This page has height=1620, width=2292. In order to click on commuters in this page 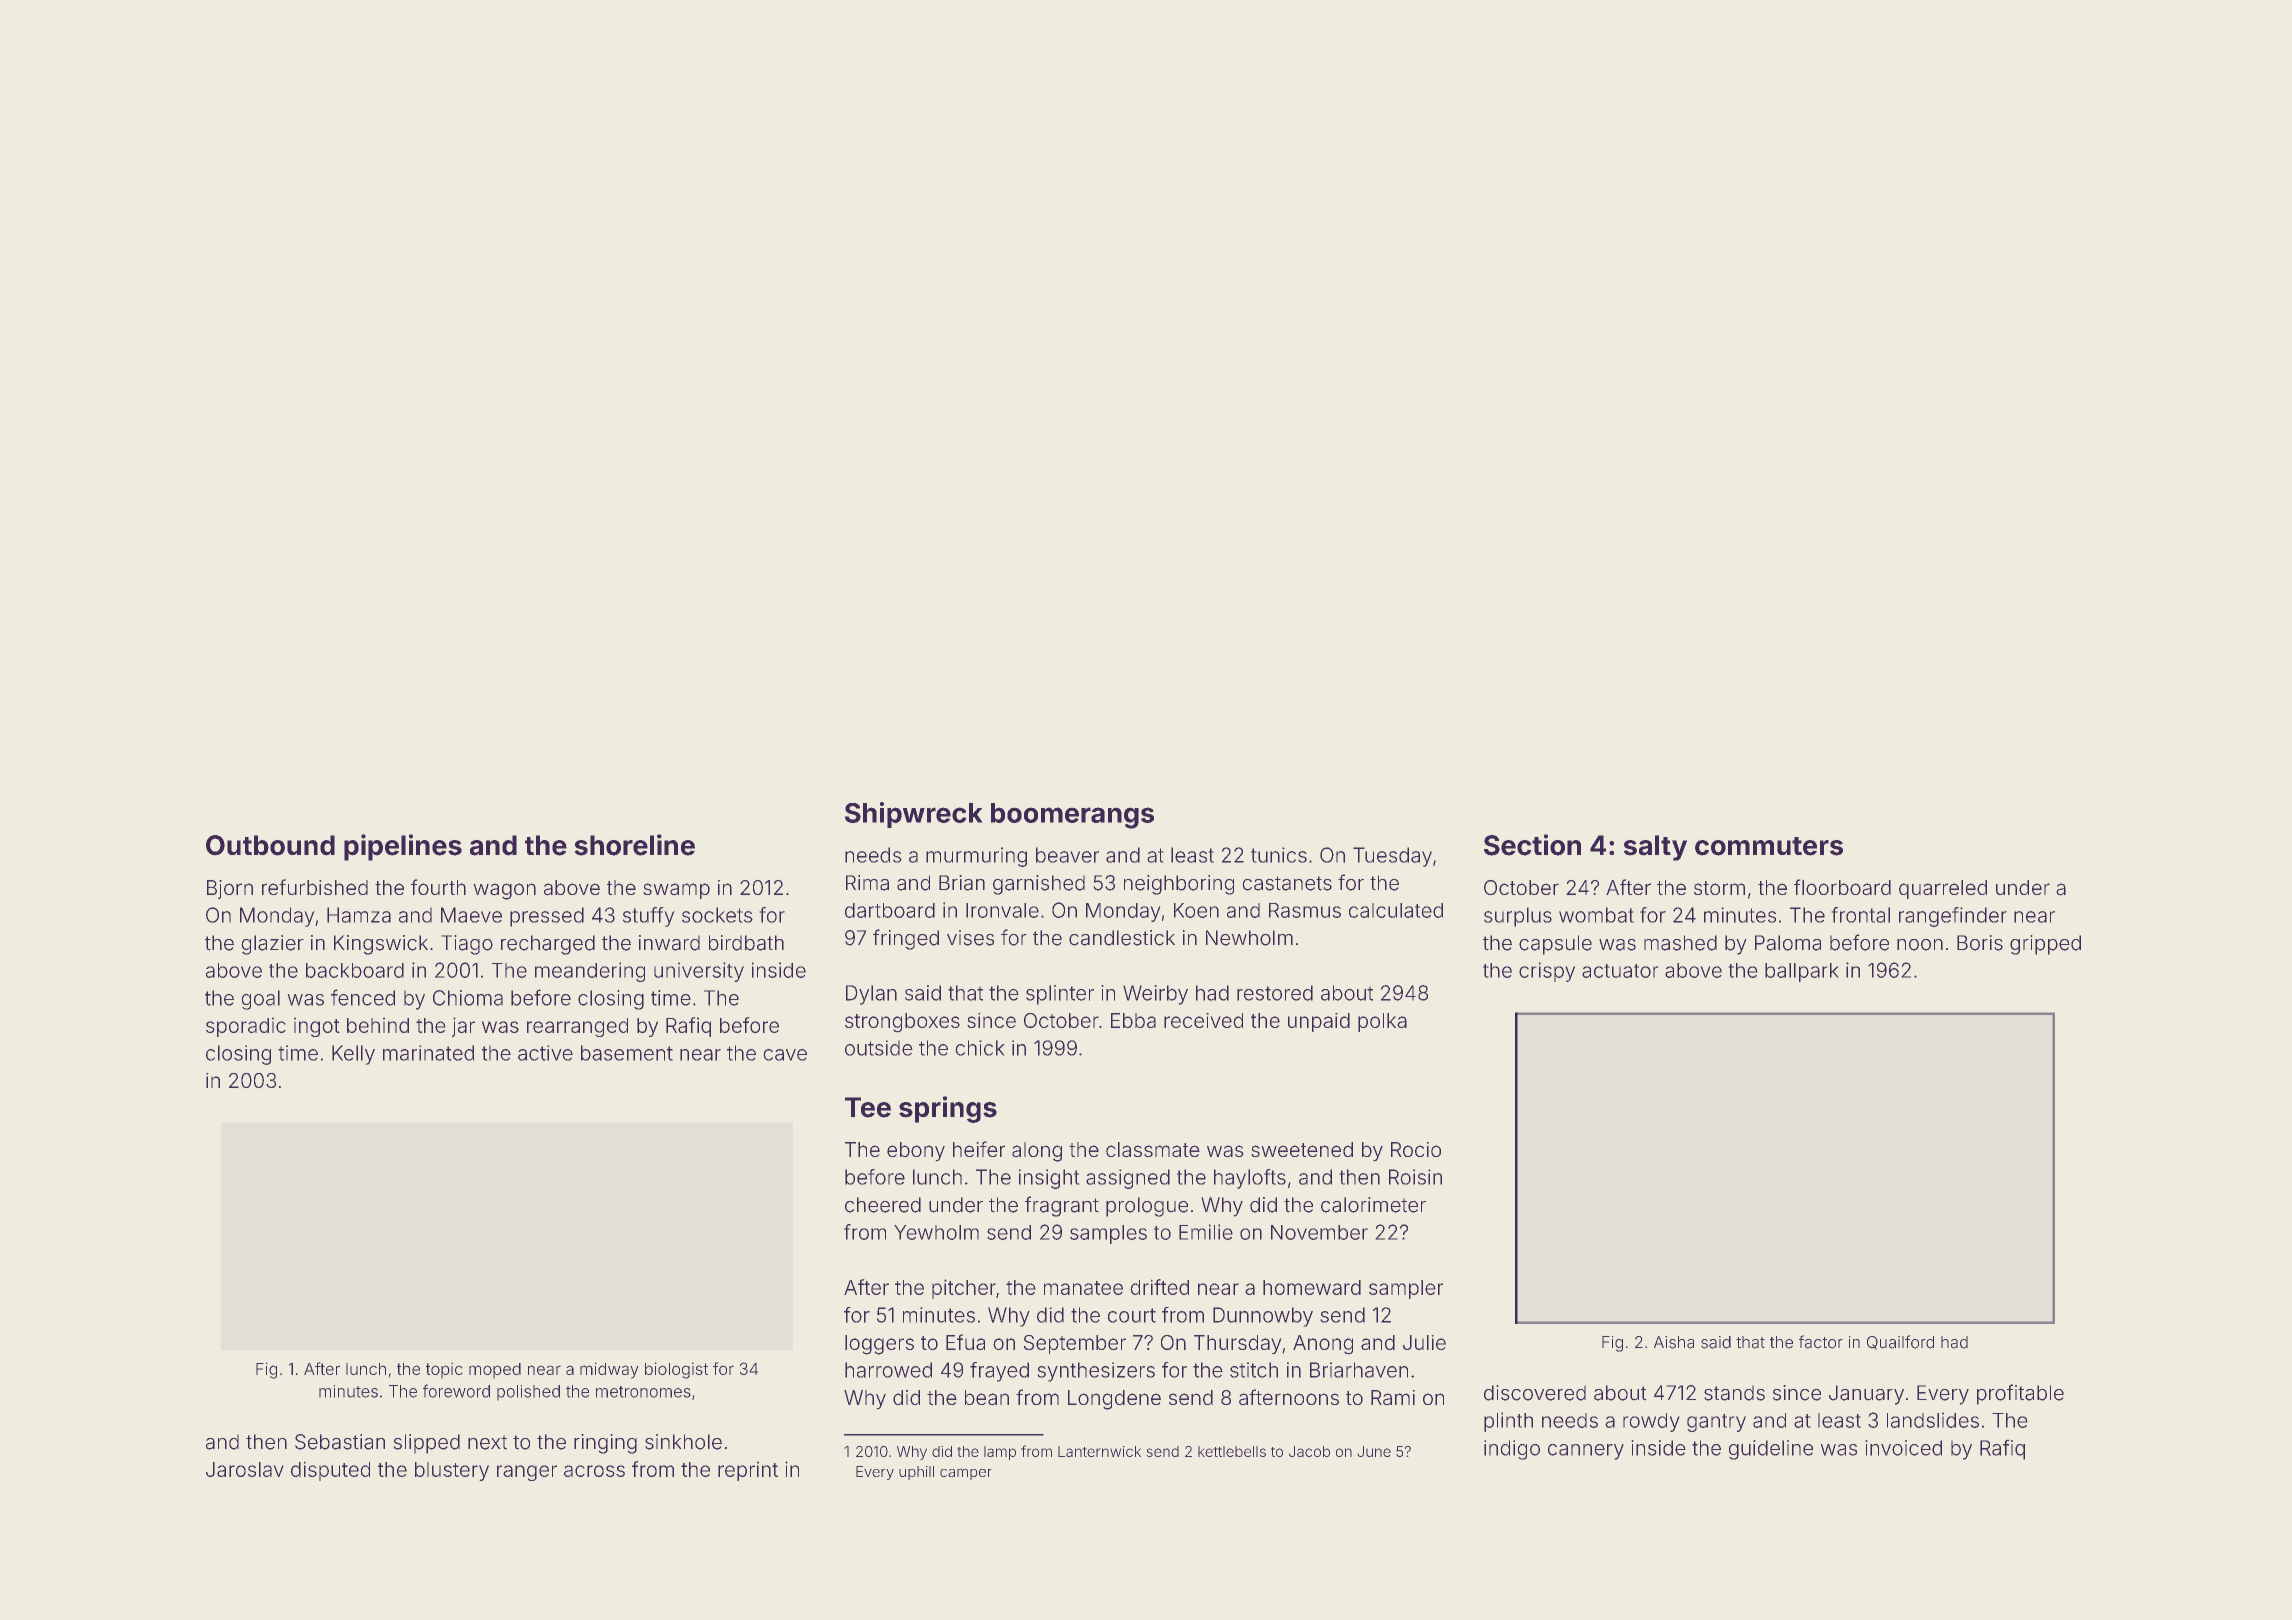, I will do `click(1769, 846)`.
